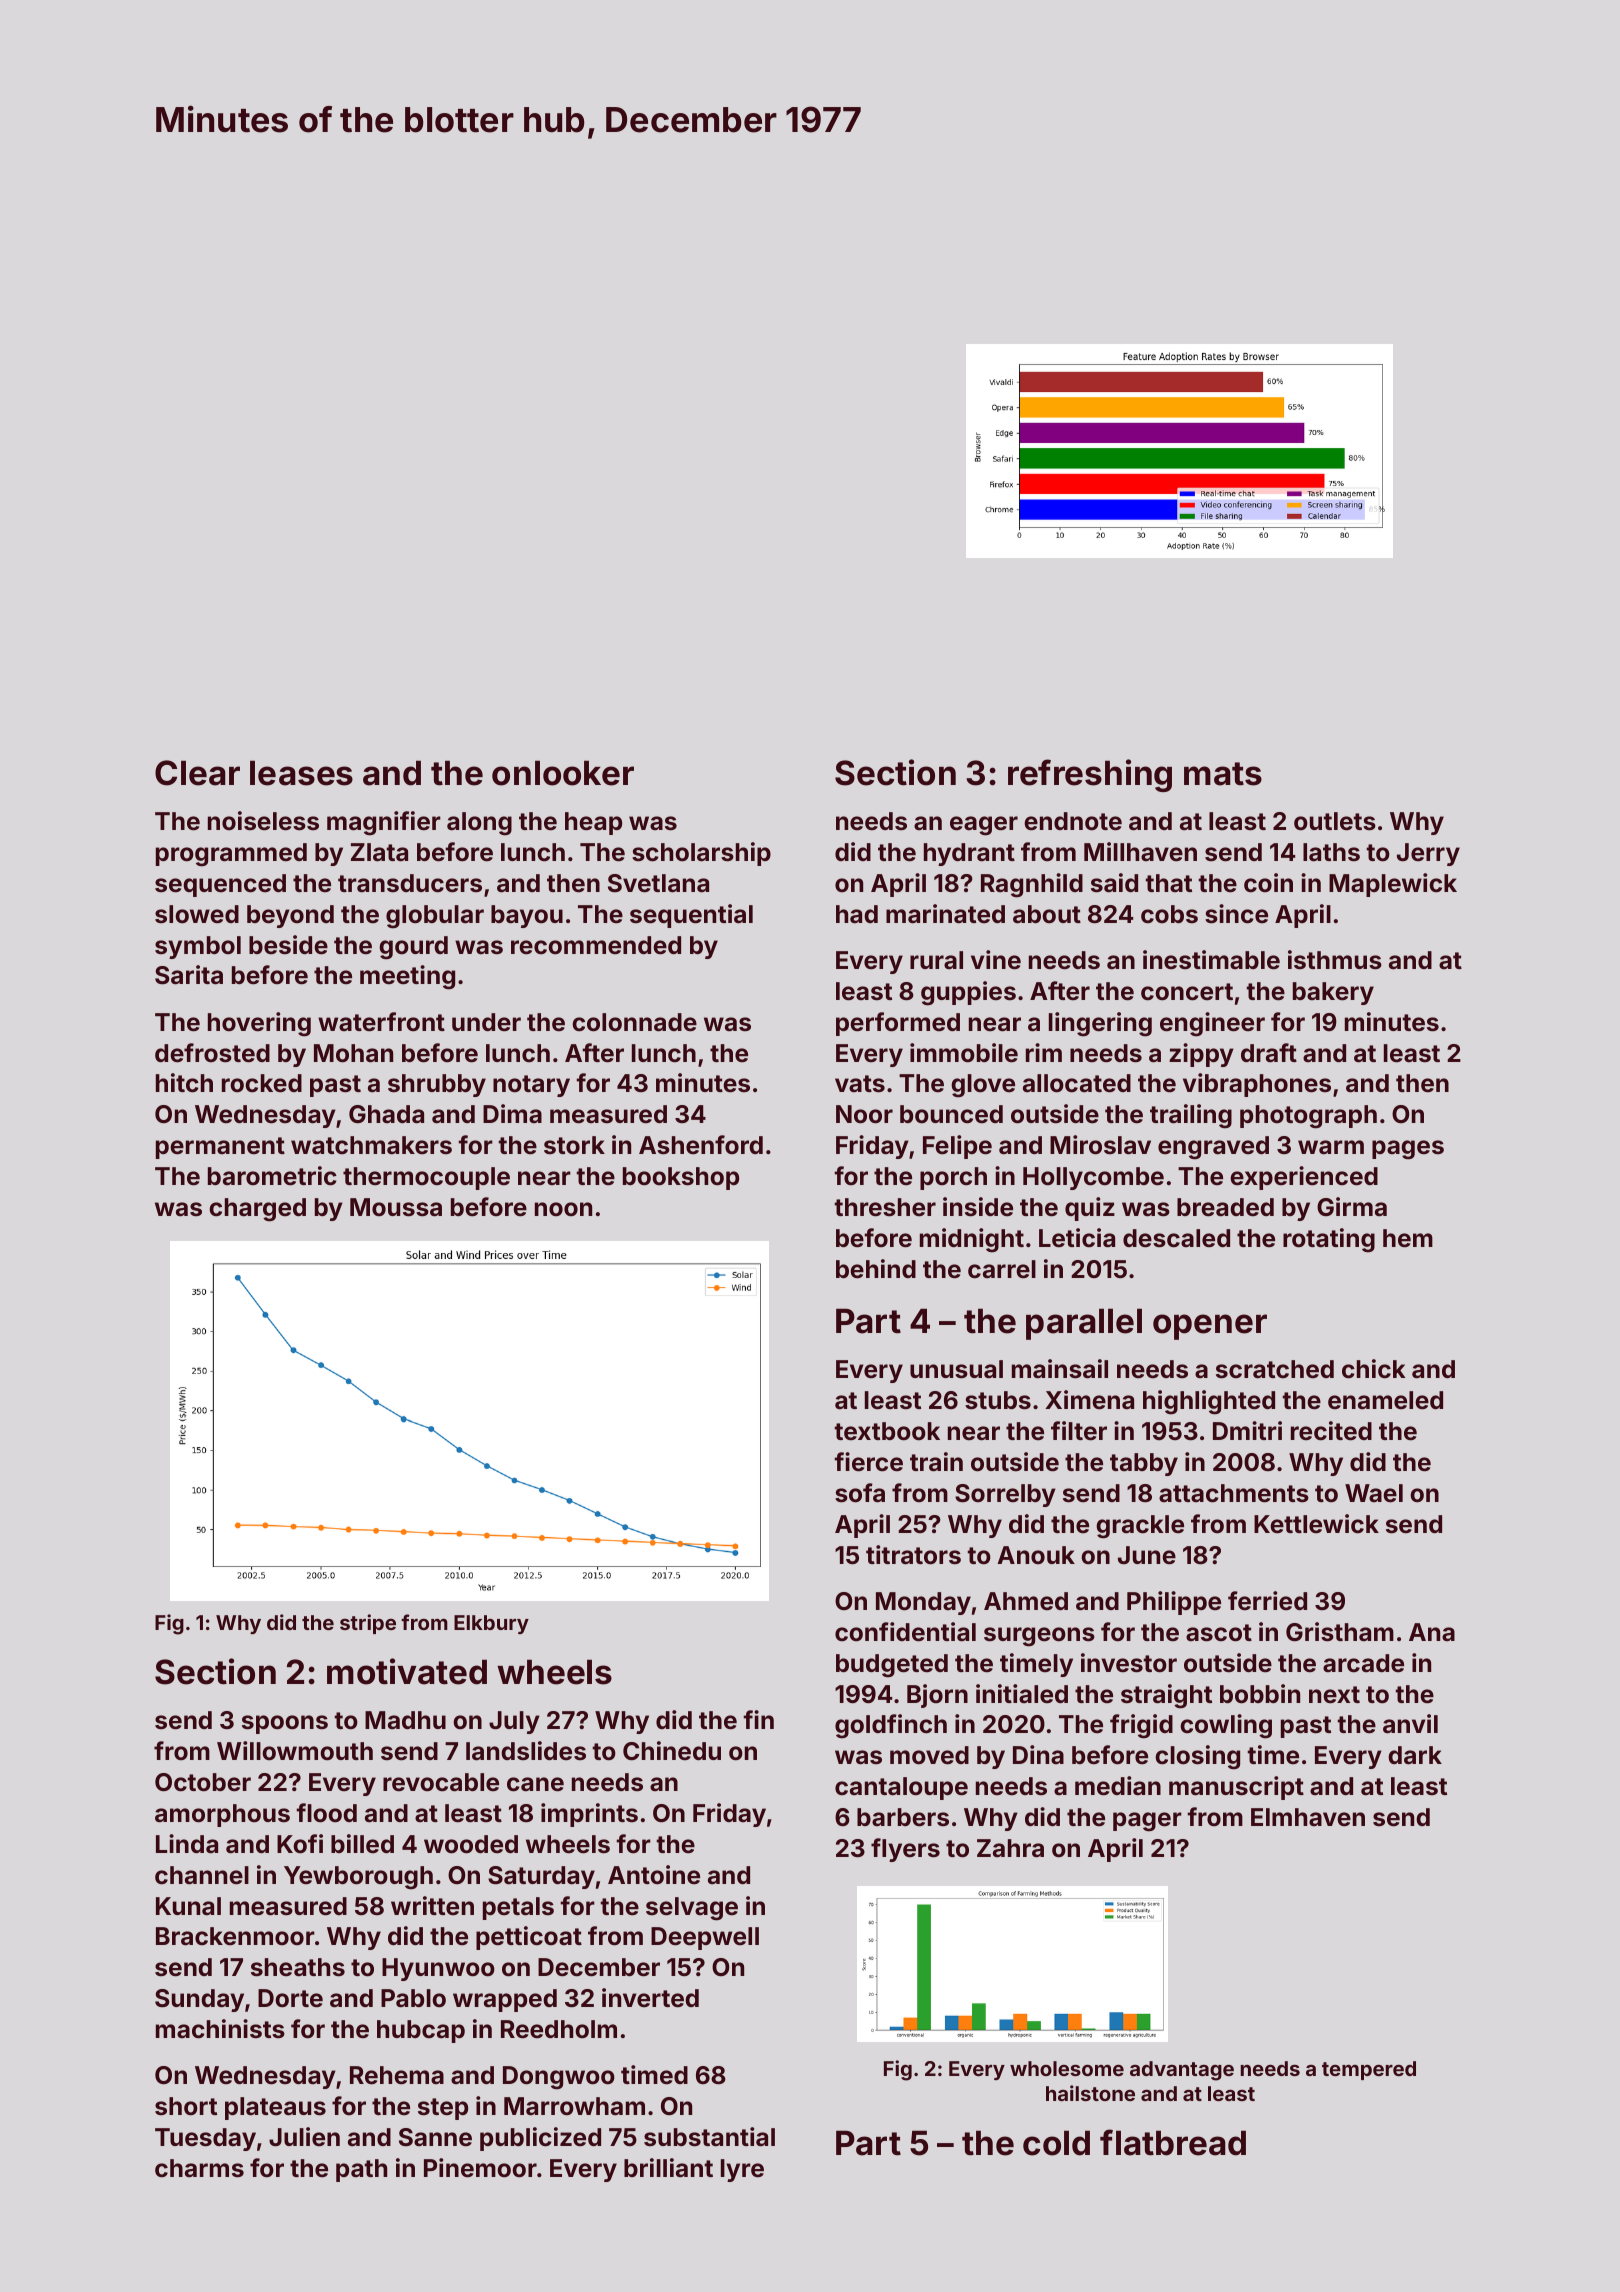 The height and width of the screenshot is (2292, 1620). I want to click on Elmhaven, so click(1308, 1817).
